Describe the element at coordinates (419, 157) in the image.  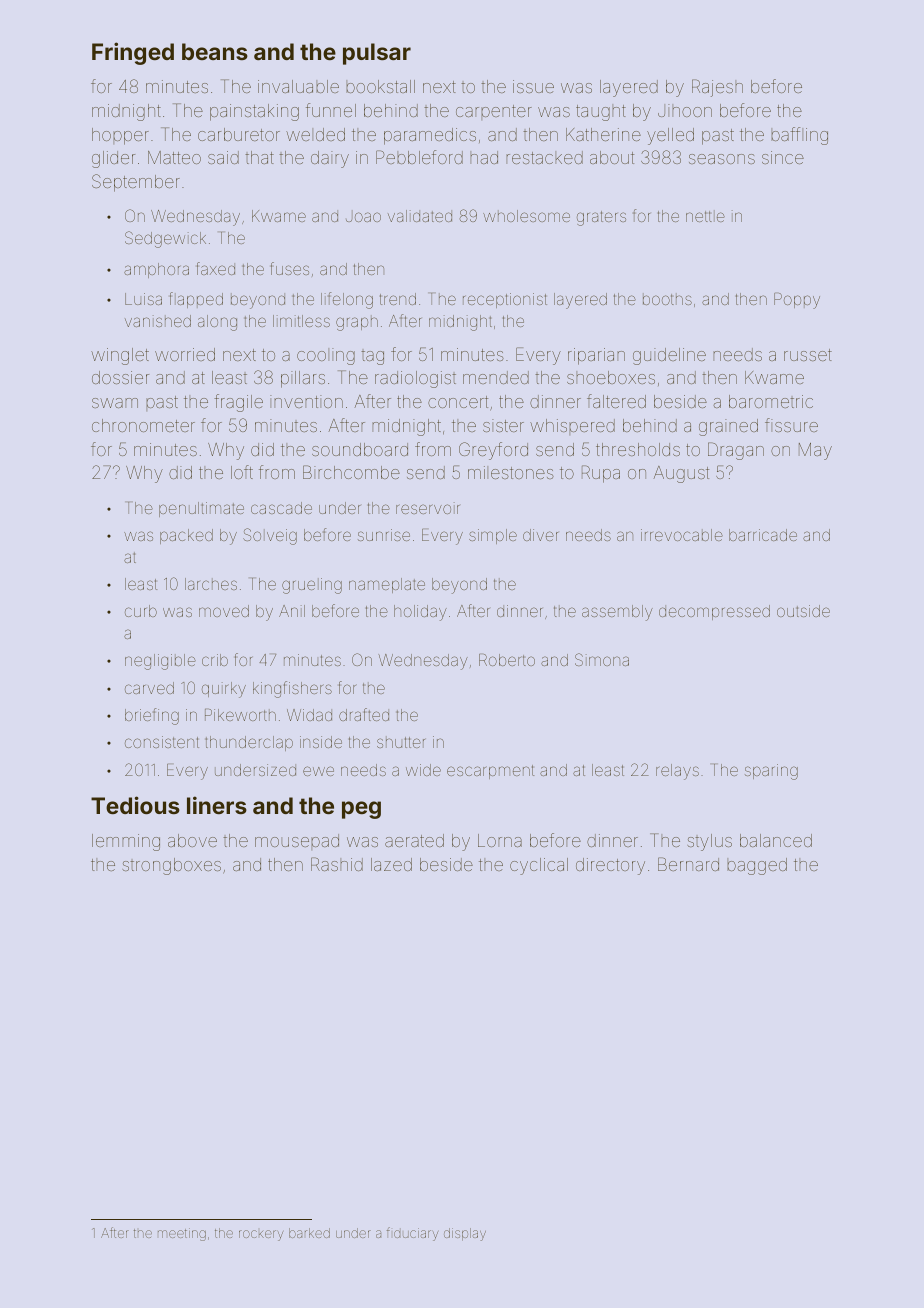
I see `Pebbleford` at that location.
